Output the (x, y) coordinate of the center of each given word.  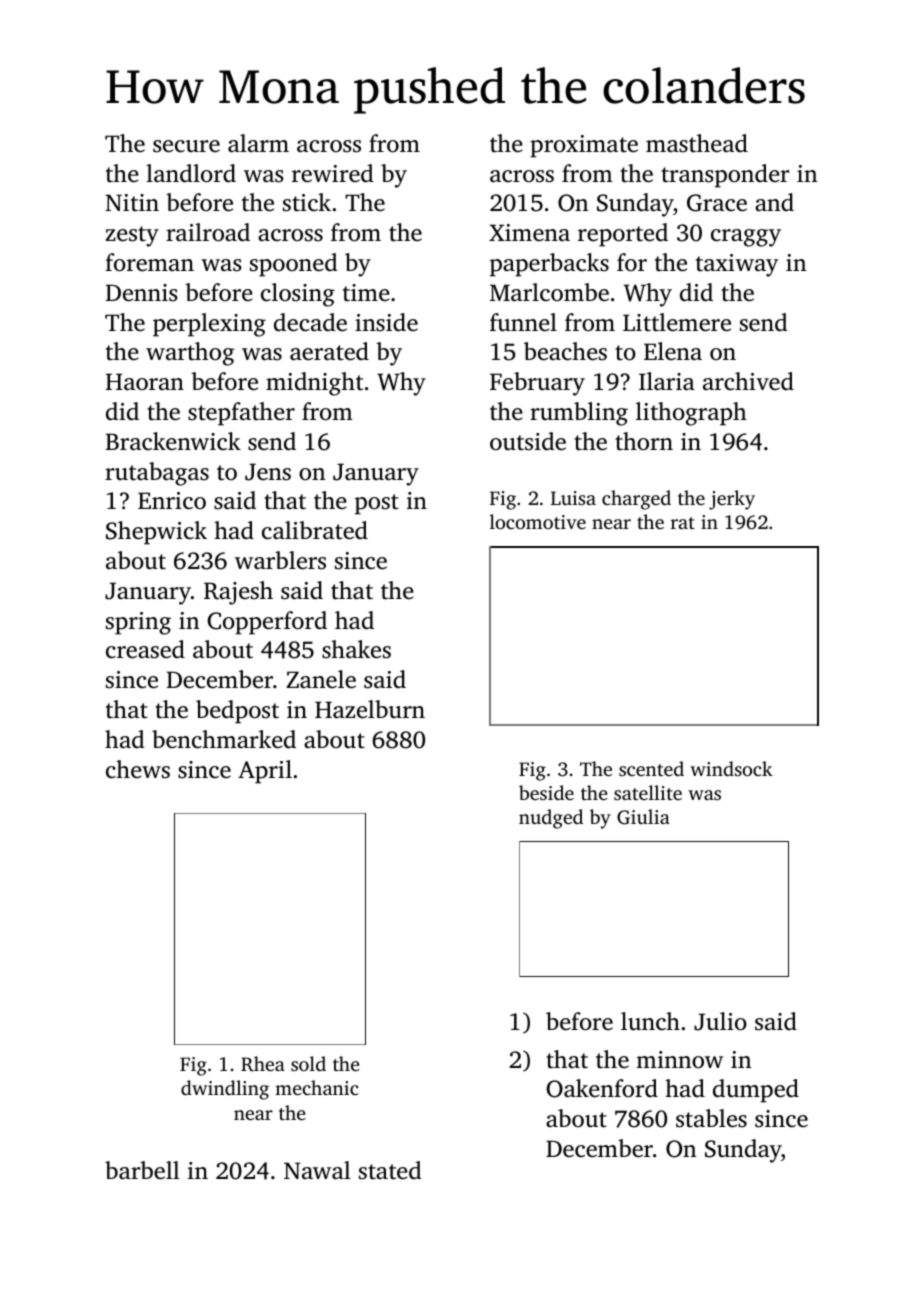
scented (651, 768)
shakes (356, 649)
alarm (258, 143)
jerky (732, 500)
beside (546, 792)
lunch (650, 1021)
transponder (725, 176)
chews (138, 769)
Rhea (263, 1064)
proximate (584, 146)
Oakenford (602, 1088)
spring (138, 623)
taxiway (737, 265)
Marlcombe (549, 292)
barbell (142, 1170)
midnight (314, 384)
